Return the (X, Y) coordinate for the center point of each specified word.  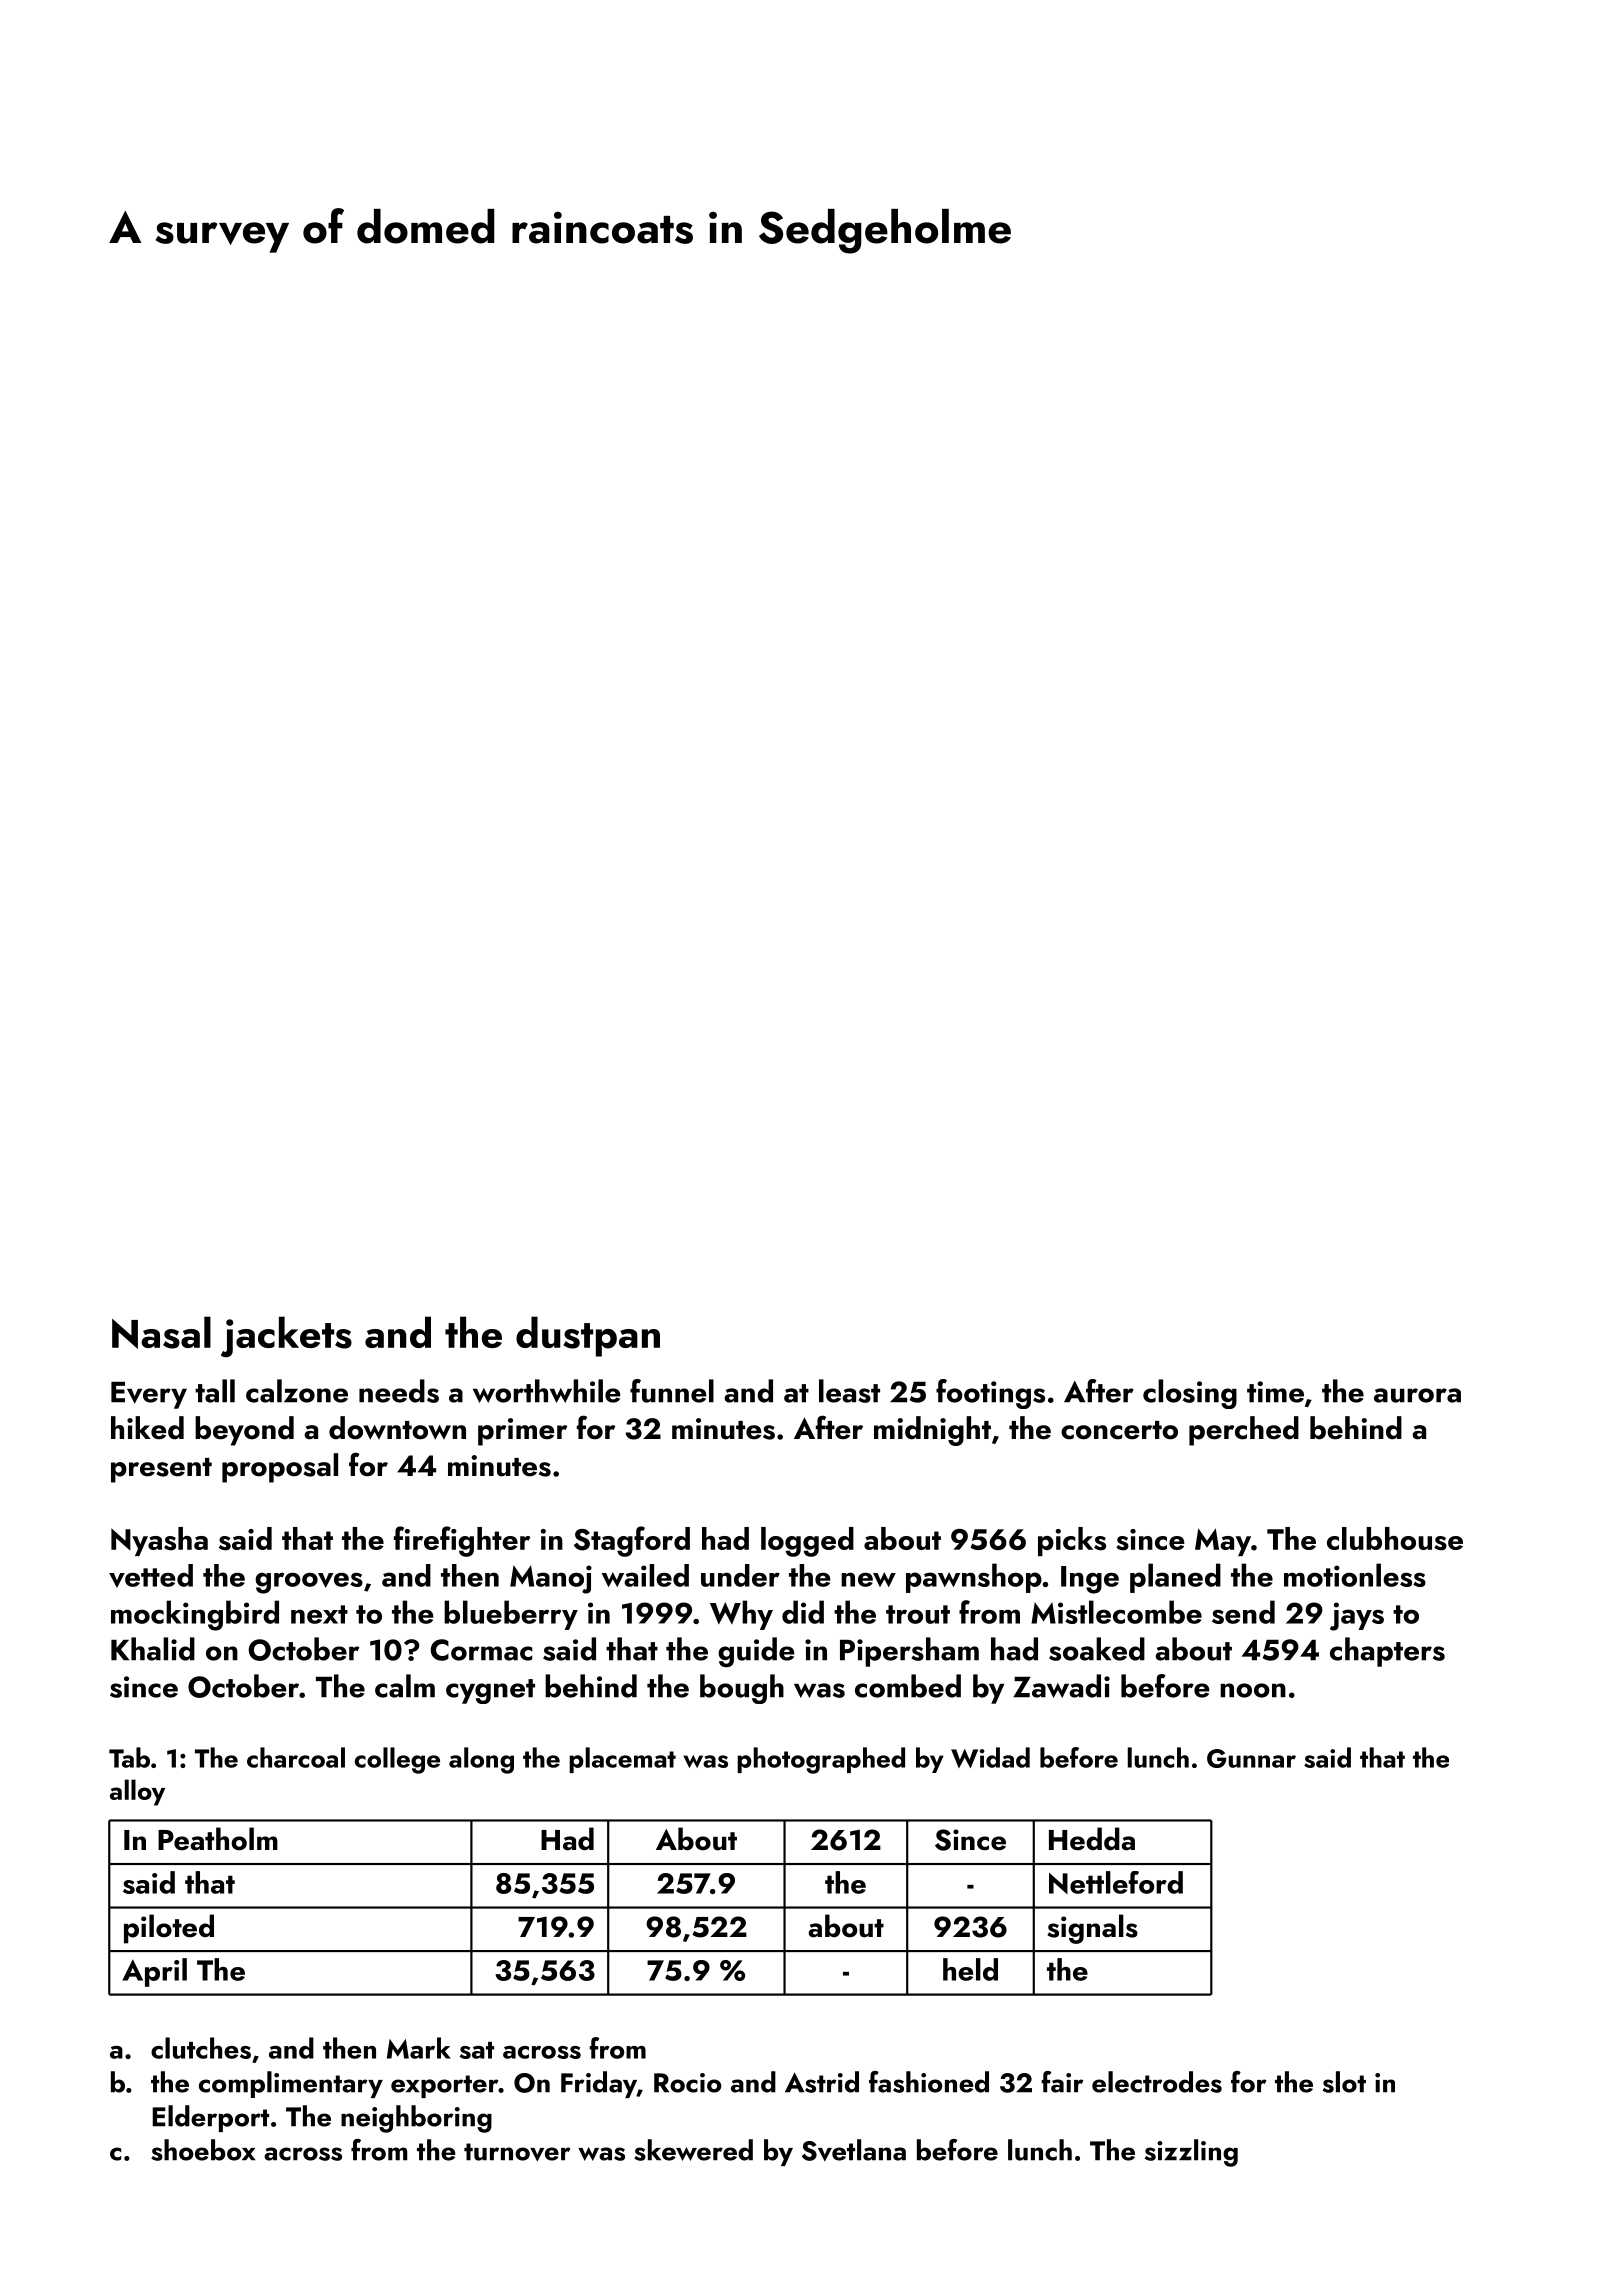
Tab (129, 1757)
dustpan (588, 1336)
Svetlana (854, 2150)
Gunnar (1251, 1758)
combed (908, 1686)
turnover (517, 2152)
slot (1344, 2082)
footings (990, 1394)
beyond (244, 1431)
